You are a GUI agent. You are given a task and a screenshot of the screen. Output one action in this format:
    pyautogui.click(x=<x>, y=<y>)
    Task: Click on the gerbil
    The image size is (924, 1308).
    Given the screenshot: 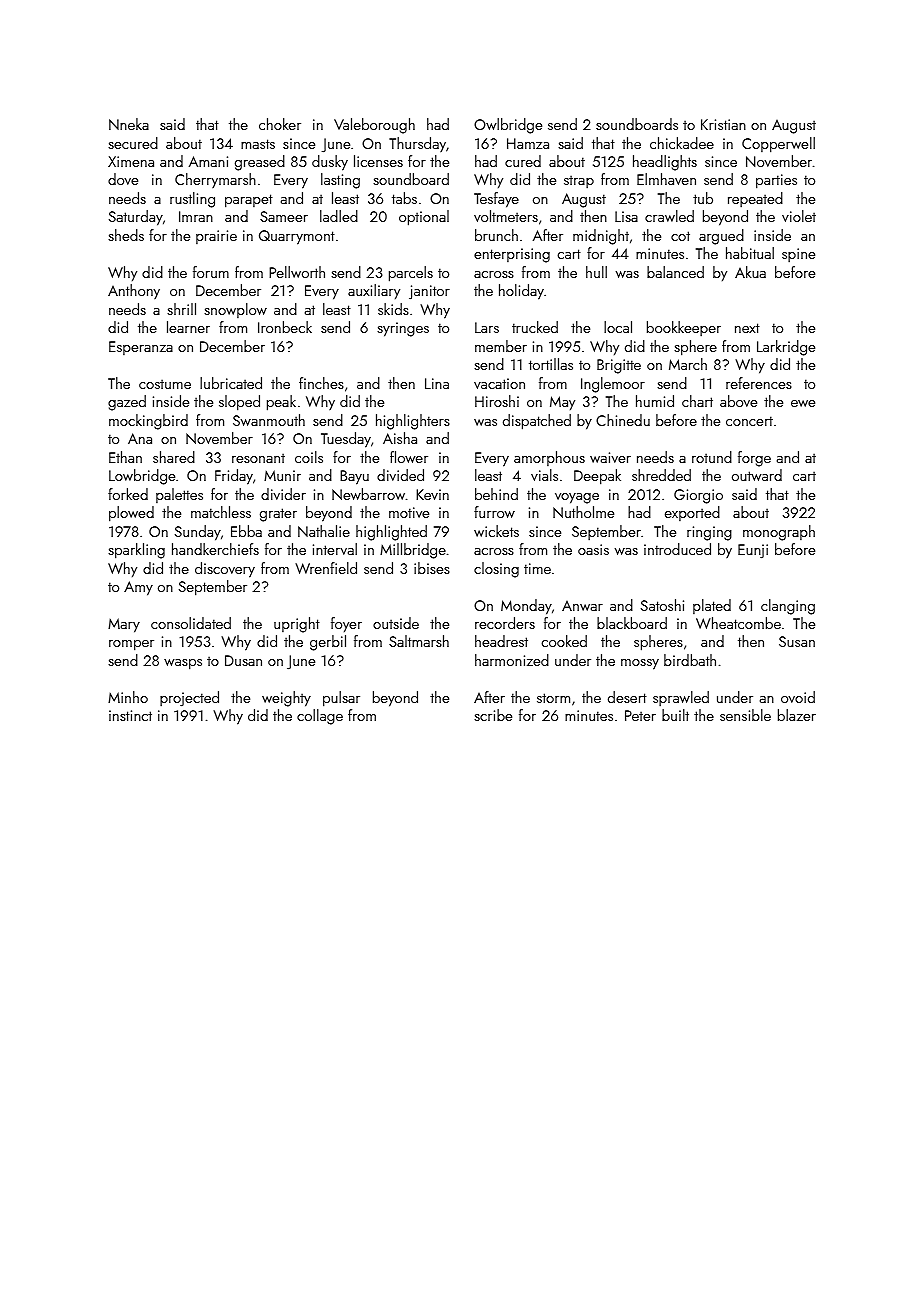 What is the action you would take?
    pyautogui.click(x=328, y=643)
